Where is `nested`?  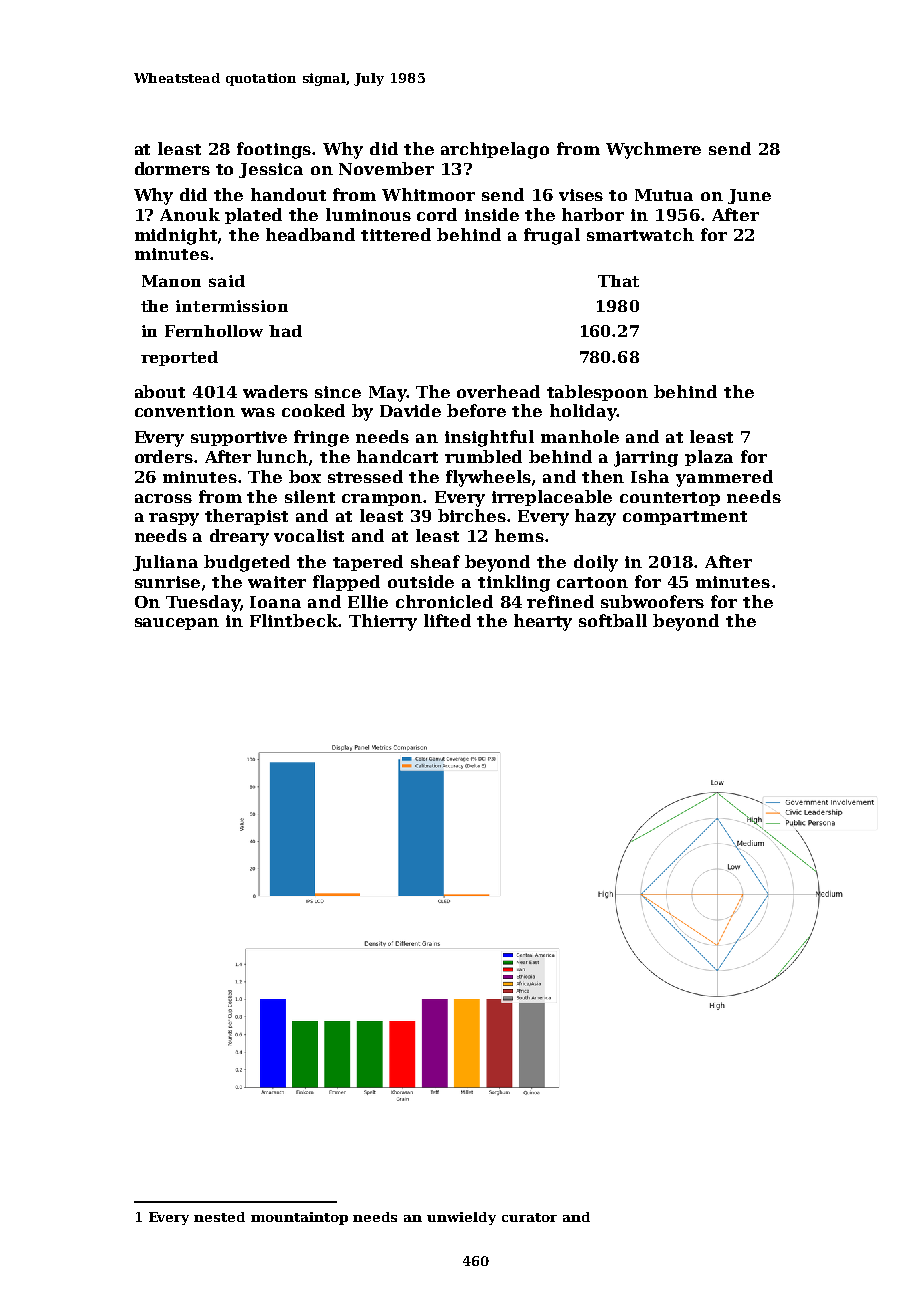 nested is located at coordinates (219, 1217).
